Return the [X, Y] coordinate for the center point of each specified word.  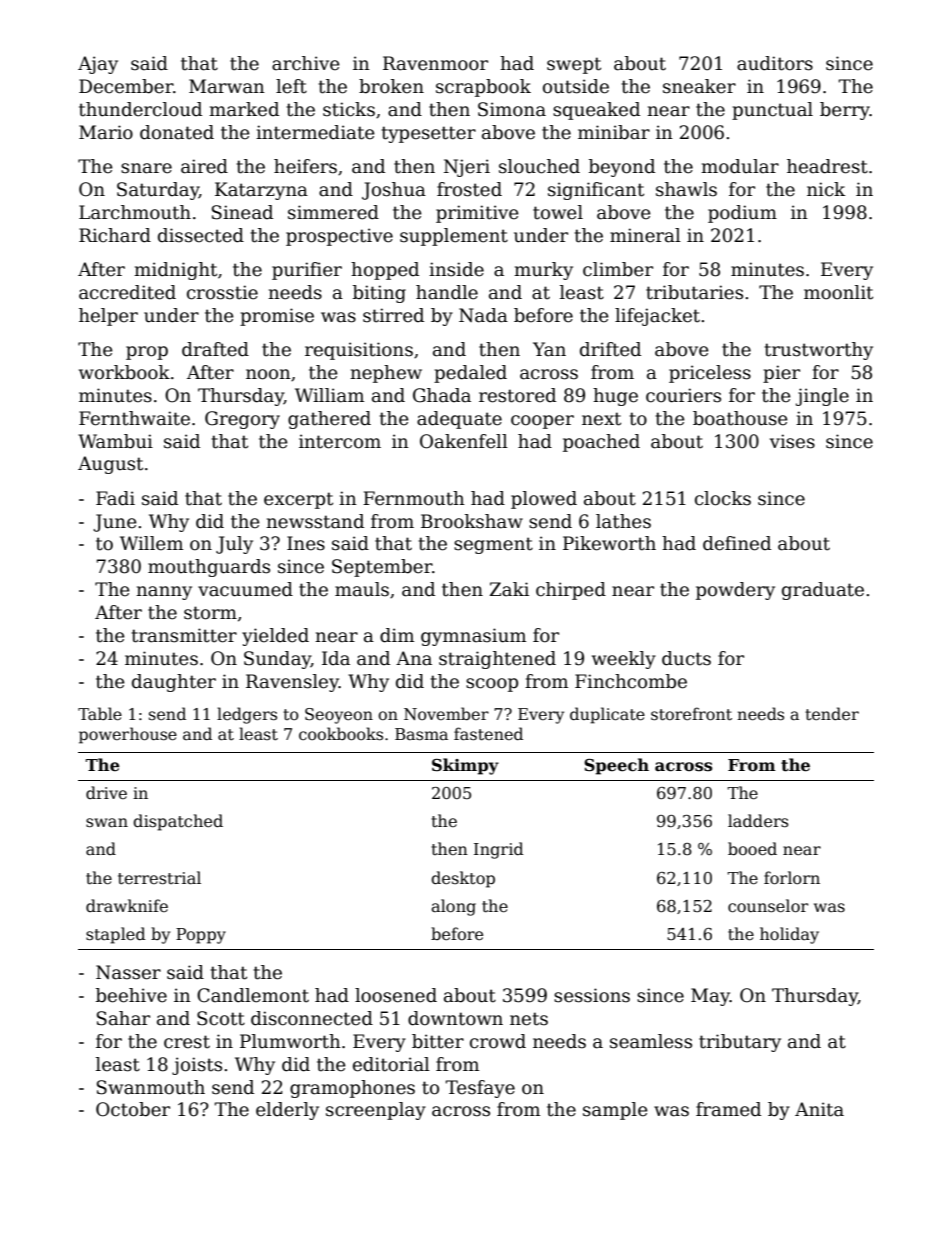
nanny [164, 593]
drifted [610, 349]
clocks [723, 498]
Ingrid [499, 850]
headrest [827, 166]
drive [106, 792]
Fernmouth [414, 498]
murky [543, 271]
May [710, 997]
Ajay [98, 65]
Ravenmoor [435, 63]
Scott [221, 1018]
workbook [124, 372]
